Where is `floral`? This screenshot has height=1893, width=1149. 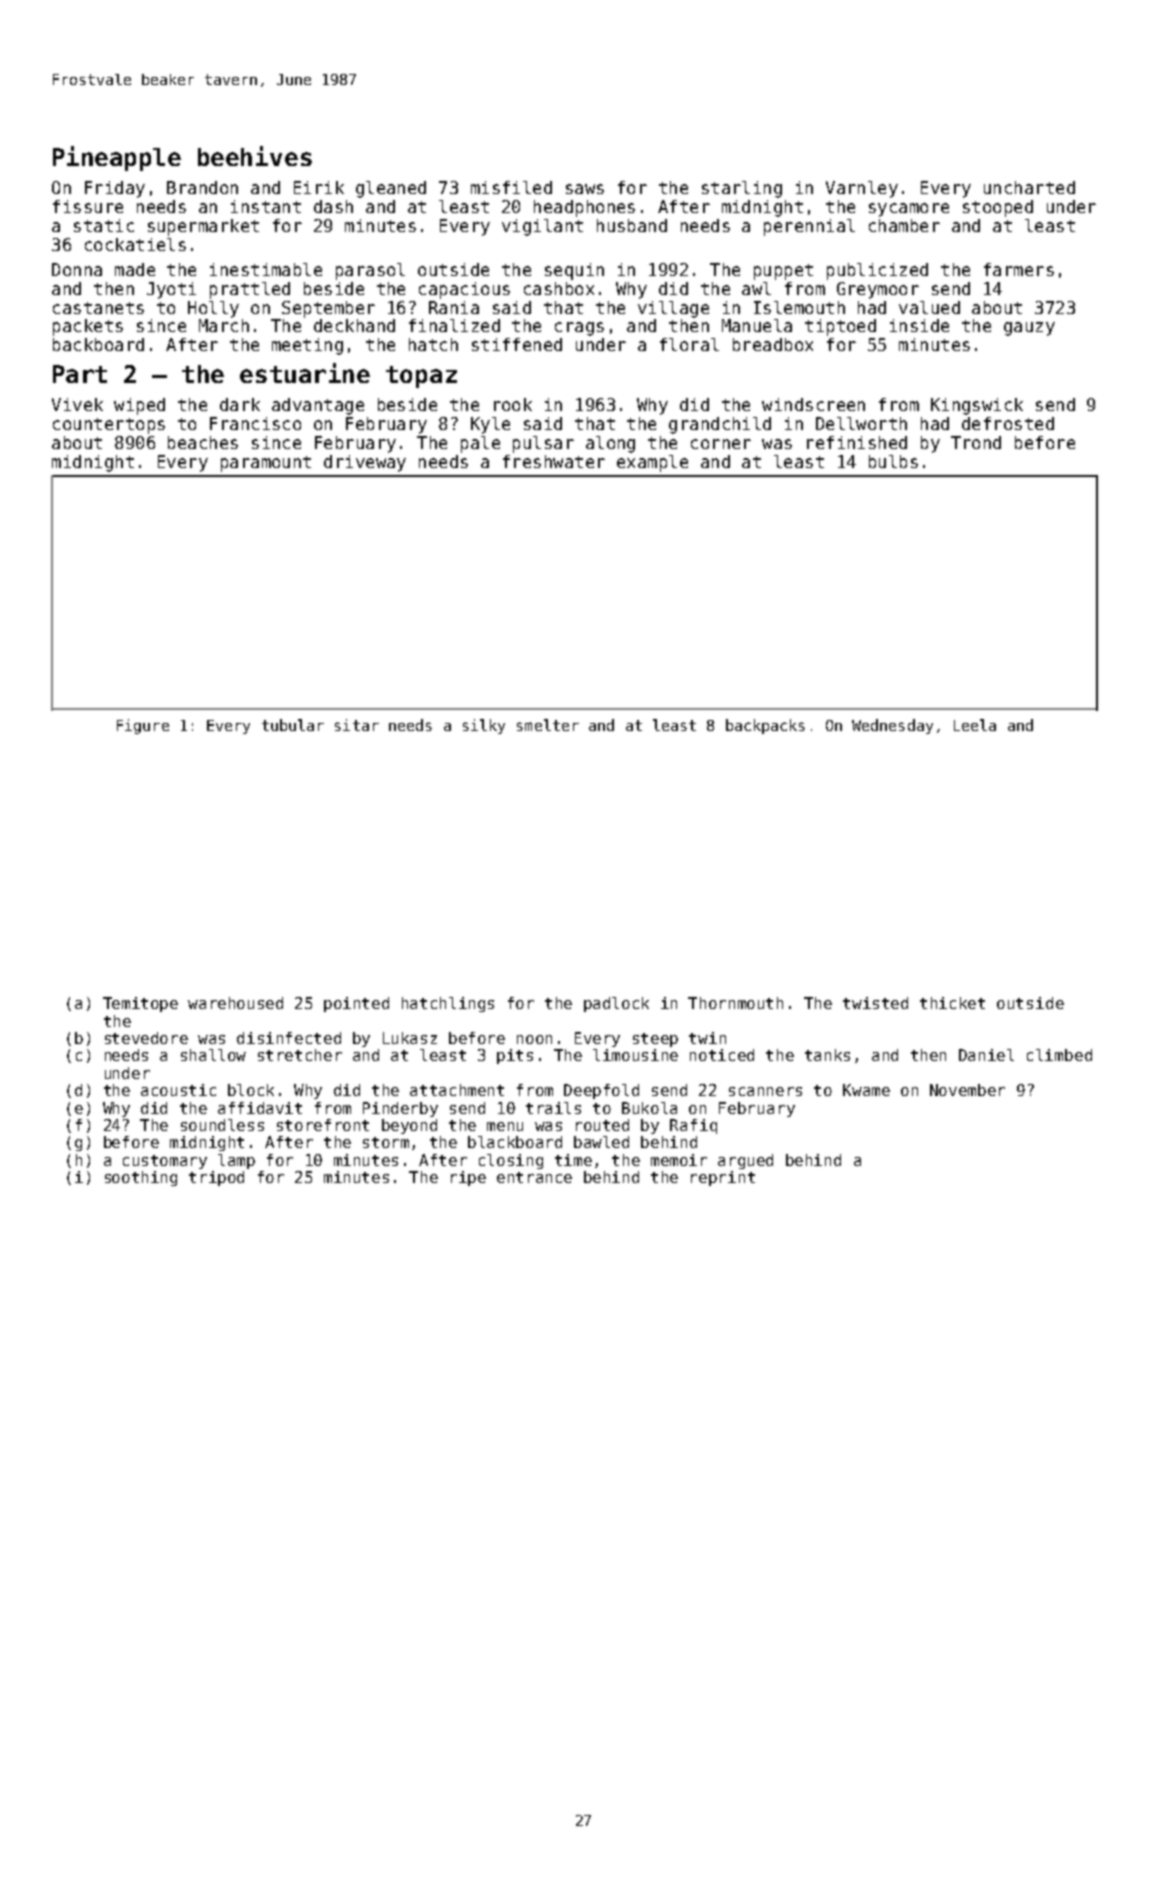
floral is located at coordinates (689, 344).
